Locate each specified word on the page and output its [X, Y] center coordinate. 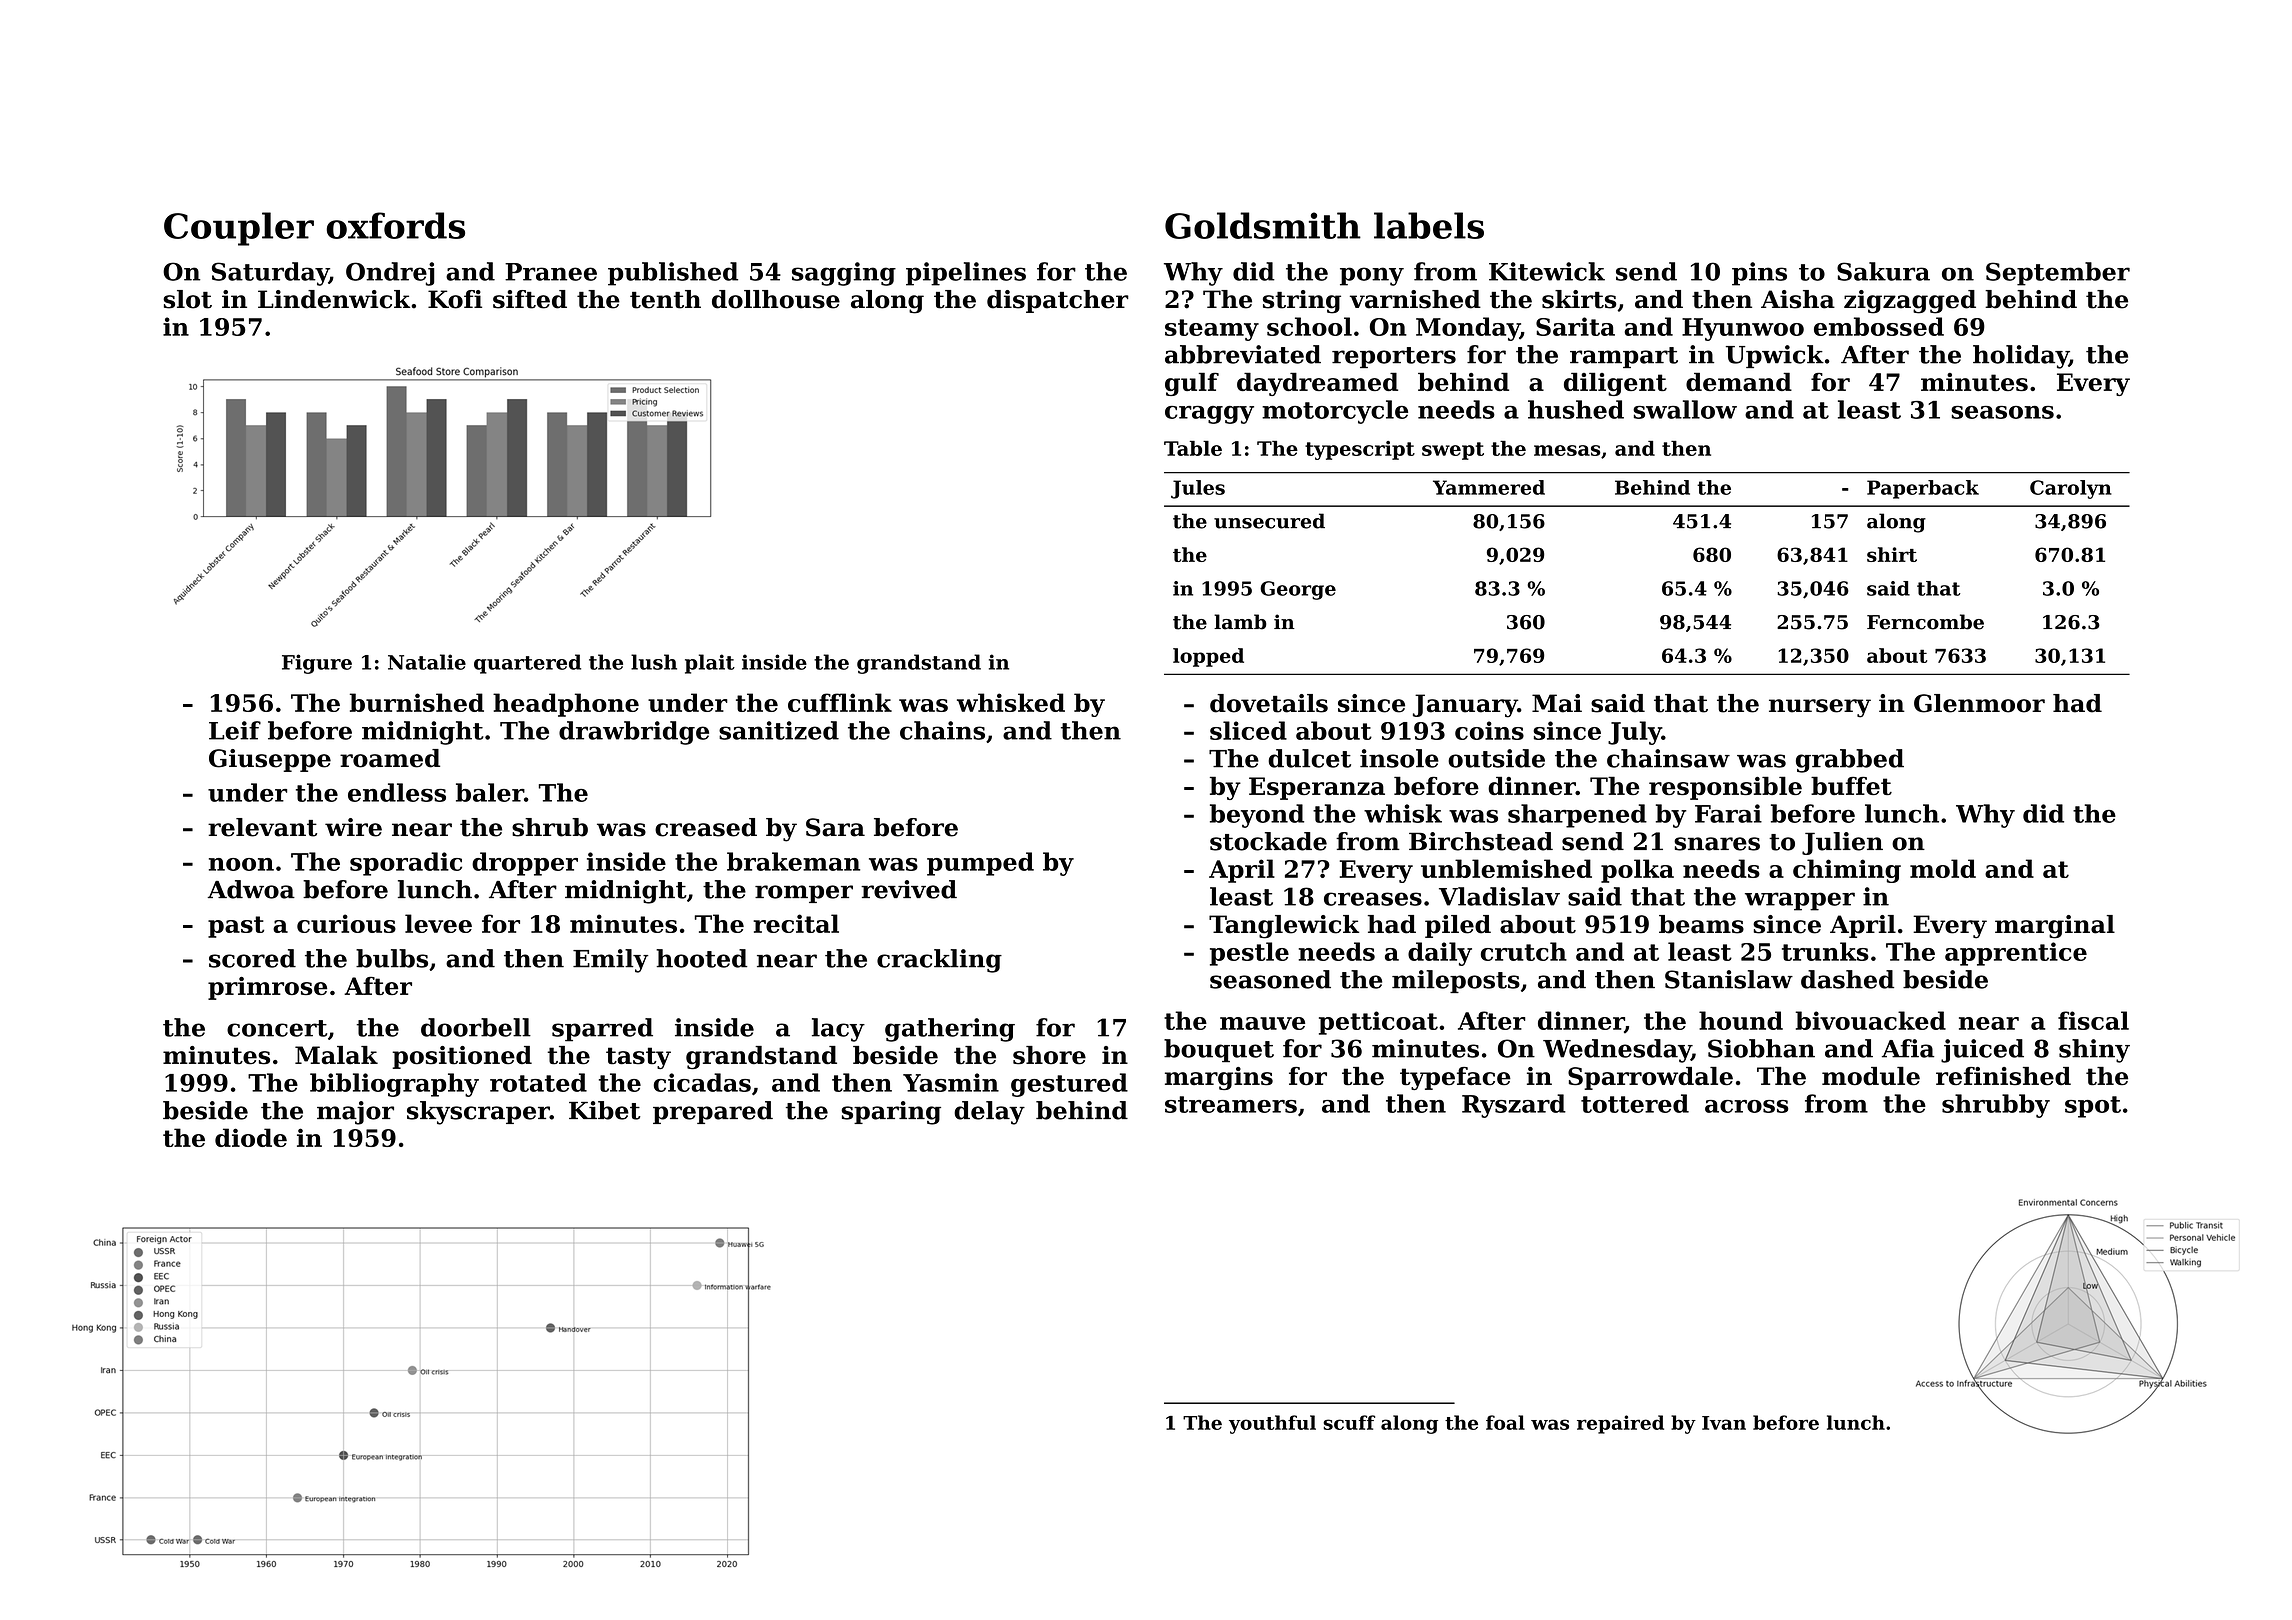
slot [187, 299]
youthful [1272, 1424]
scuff [1349, 1422]
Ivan [1724, 1423]
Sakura [1883, 271]
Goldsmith [1263, 225]
